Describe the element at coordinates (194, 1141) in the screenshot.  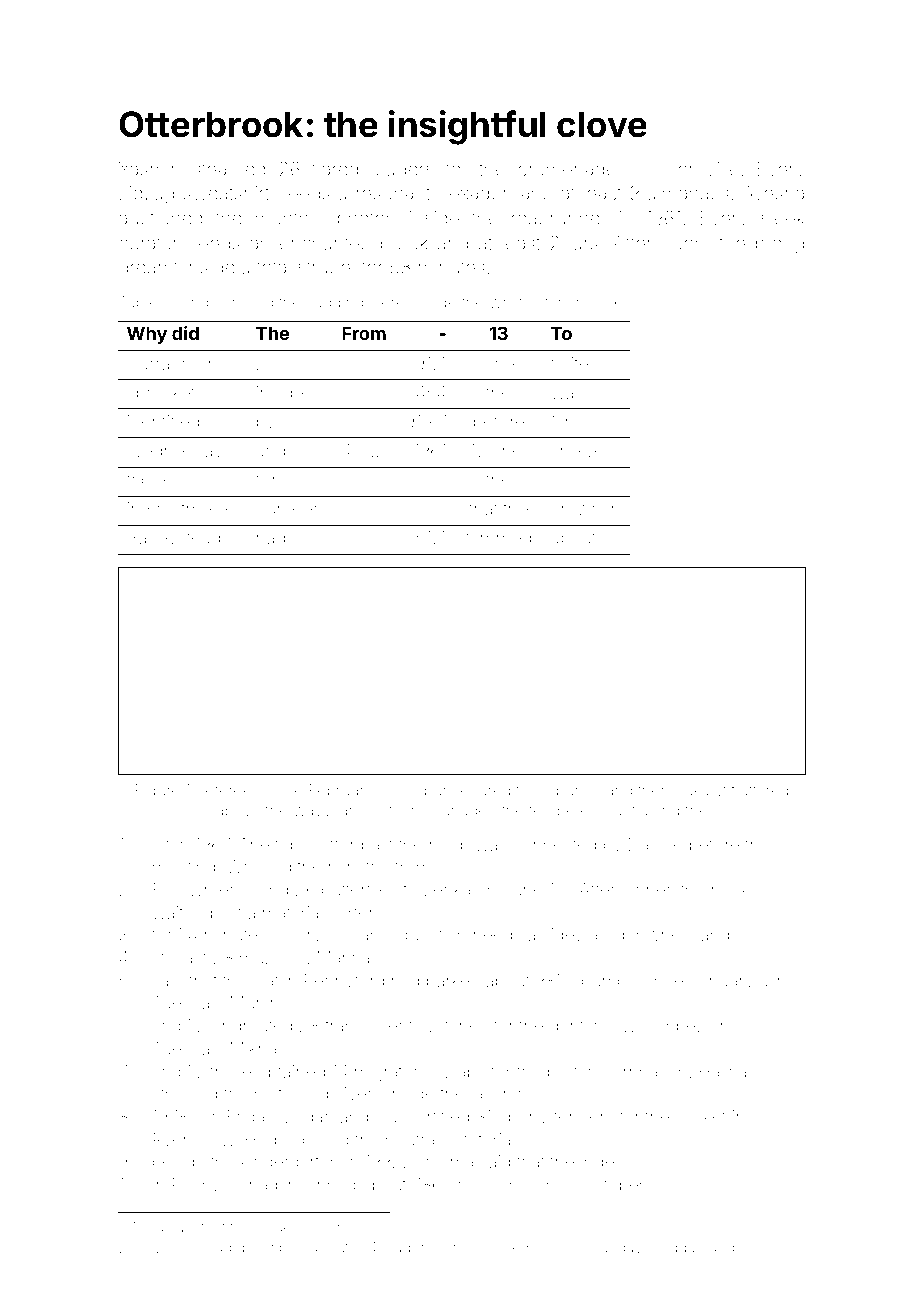
I see `Ryehollow` at that location.
